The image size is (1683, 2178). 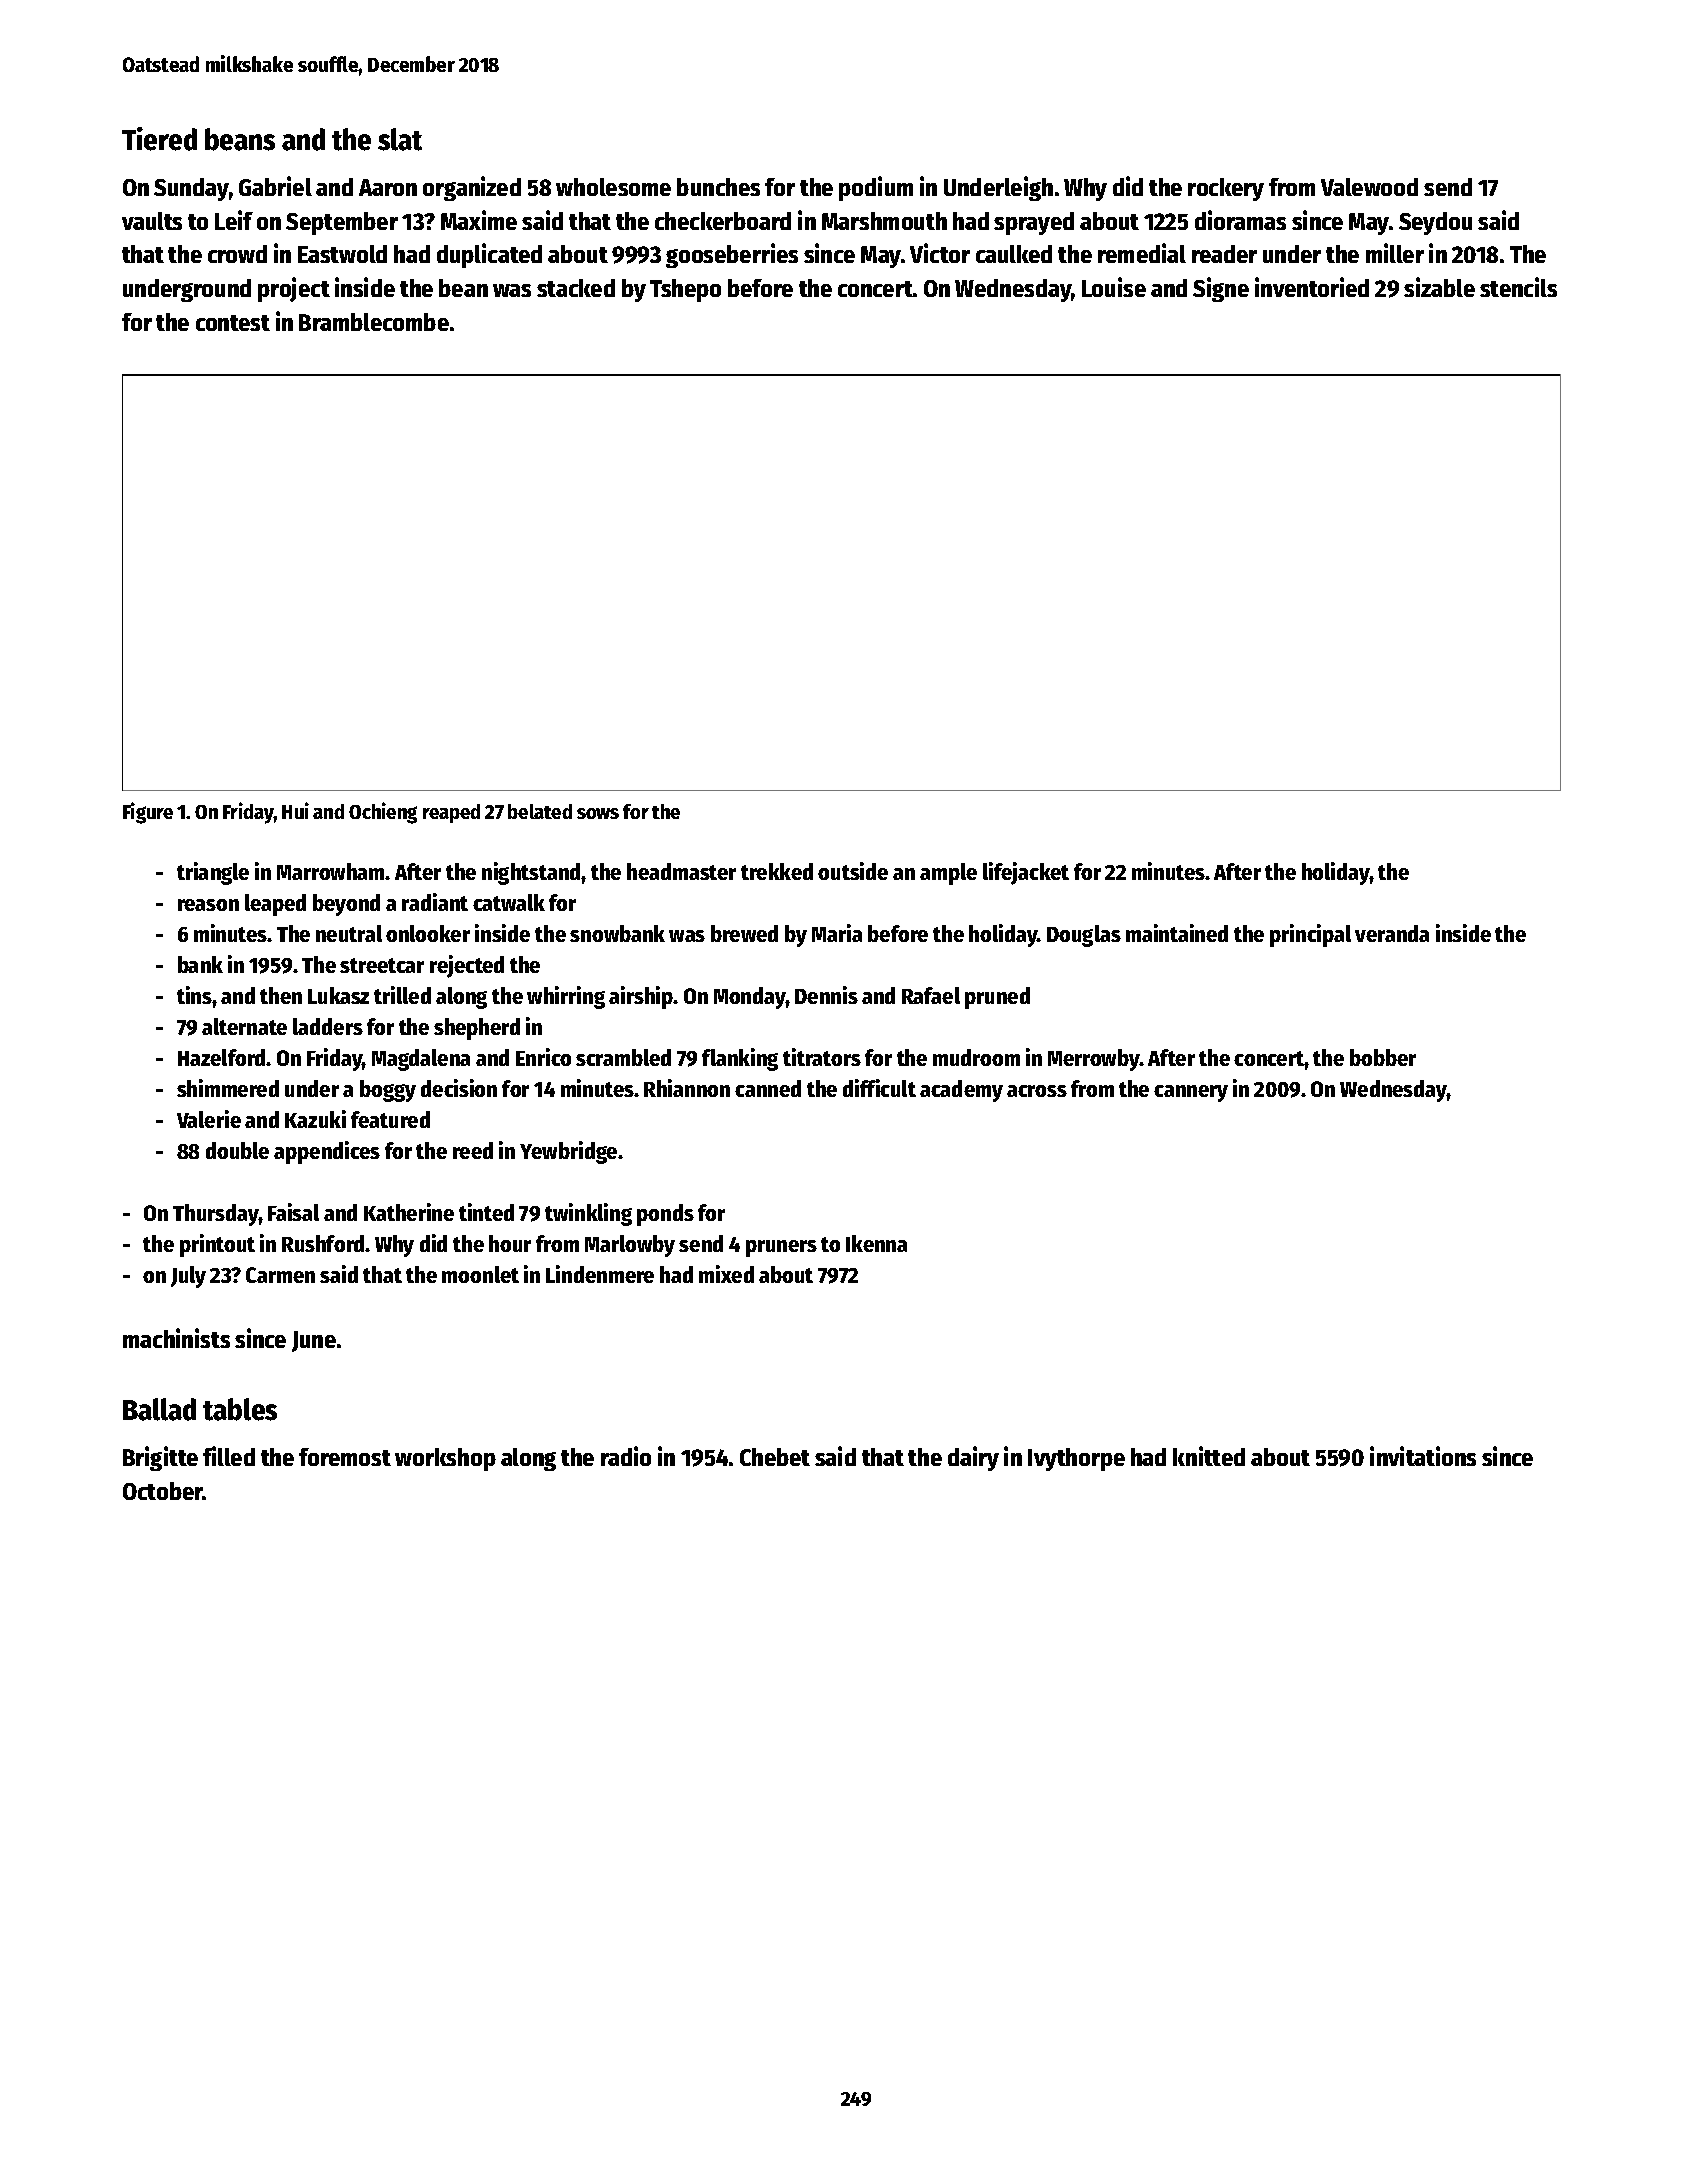 I want to click on contest, so click(x=233, y=323).
